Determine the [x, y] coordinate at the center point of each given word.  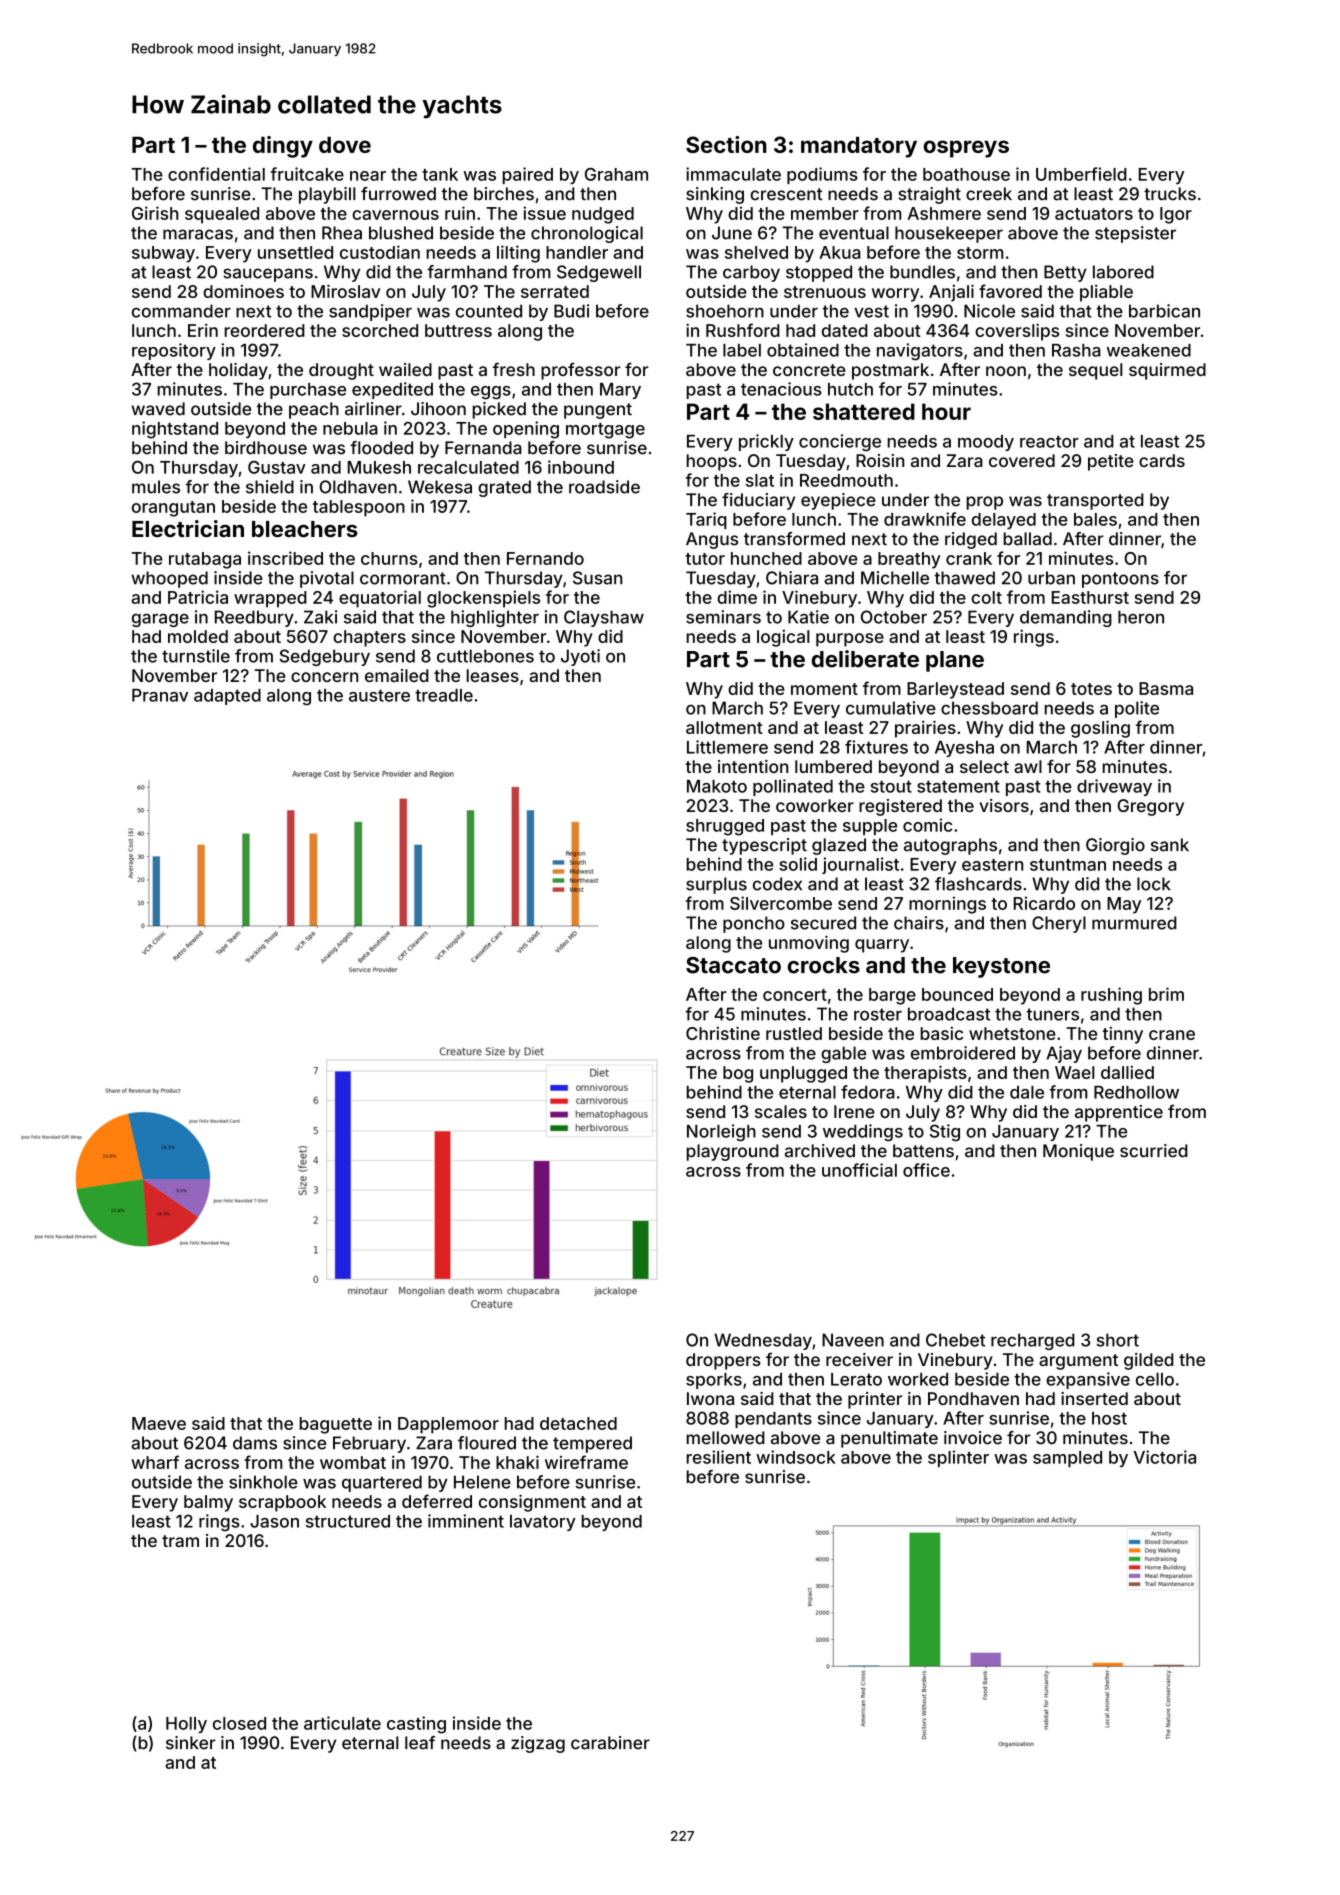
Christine [723, 1033]
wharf [155, 1462]
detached [578, 1423]
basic [942, 1033]
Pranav [160, 695]
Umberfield [1081, 174]
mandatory [859, 147]
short [1118, 1340]
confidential [216, 174]
